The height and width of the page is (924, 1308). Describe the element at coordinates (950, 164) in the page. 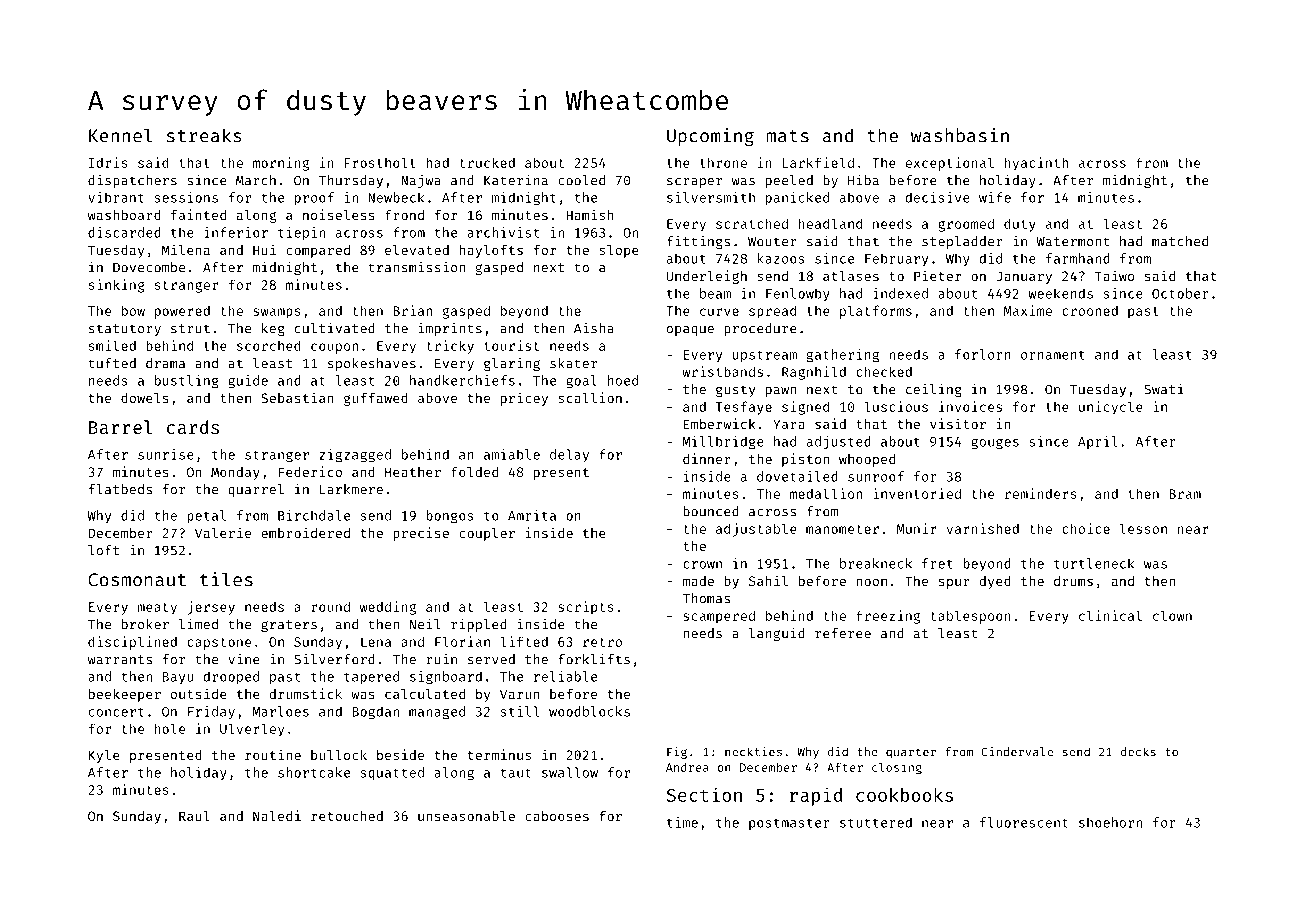

I see `exceptional` at that location.
